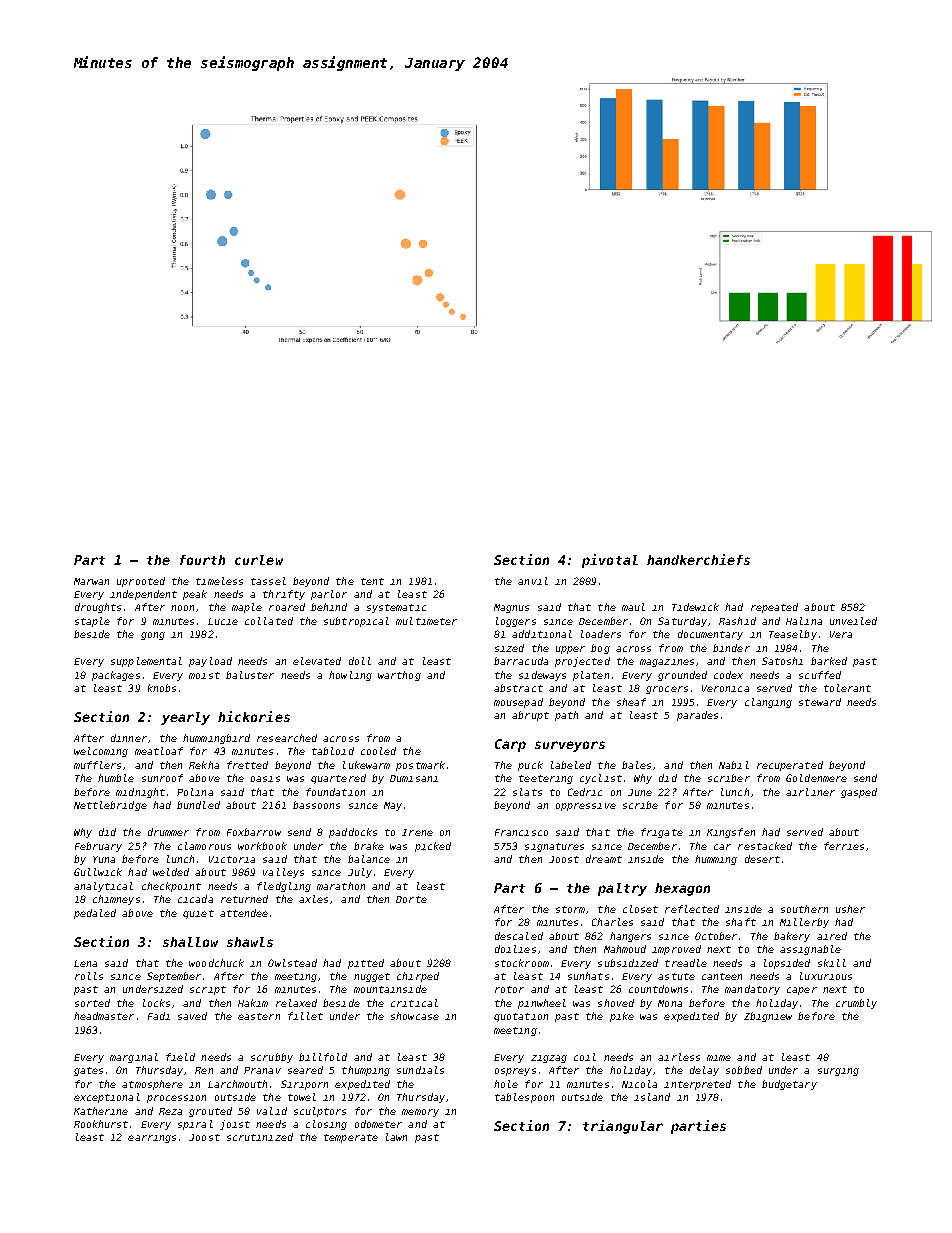 The height and width of the screenshot is (1233, 952). I want to click on pedaled, so click(95, 914).
